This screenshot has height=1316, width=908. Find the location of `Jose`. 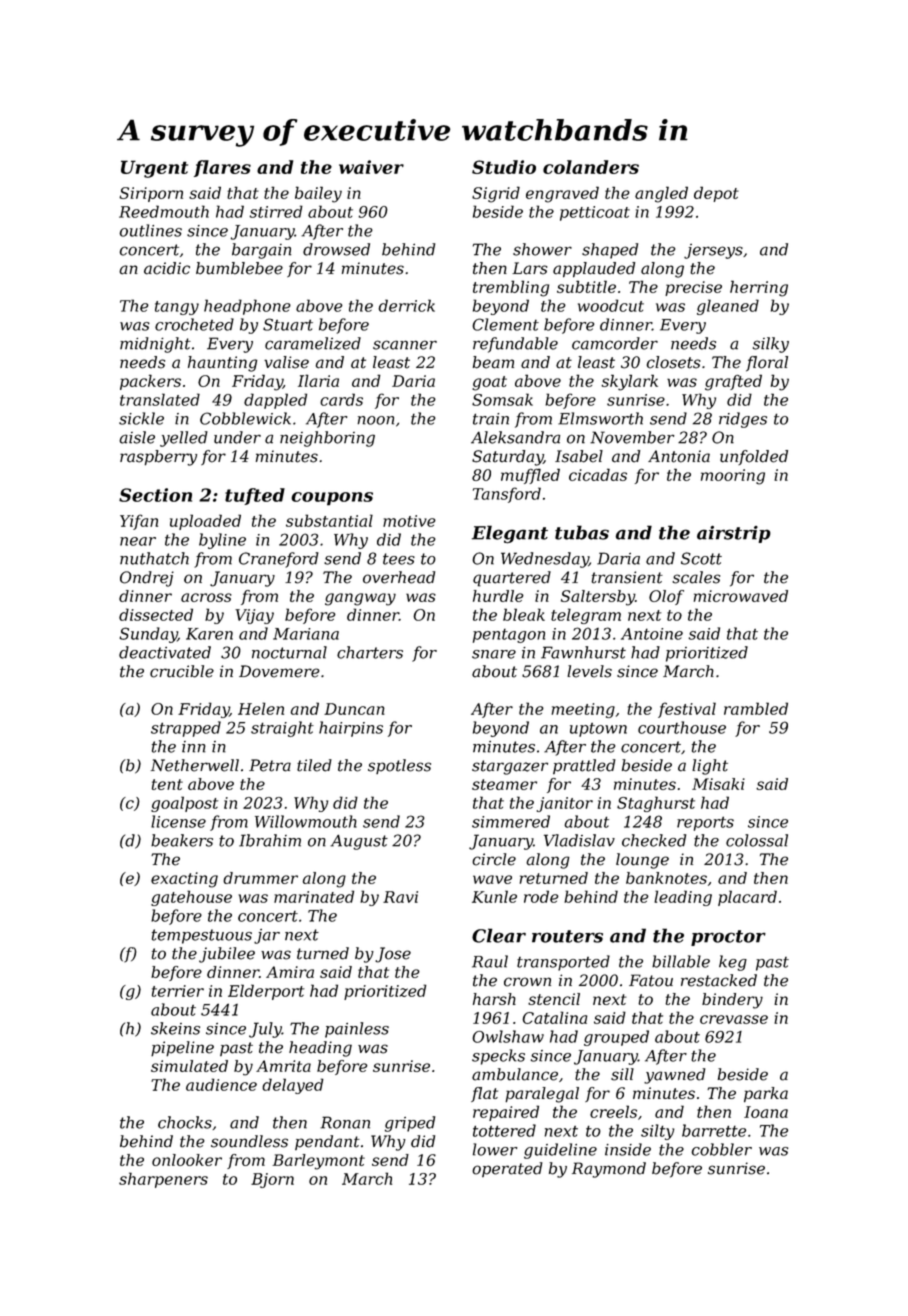

Jose is located at coordinates (393, 955).
